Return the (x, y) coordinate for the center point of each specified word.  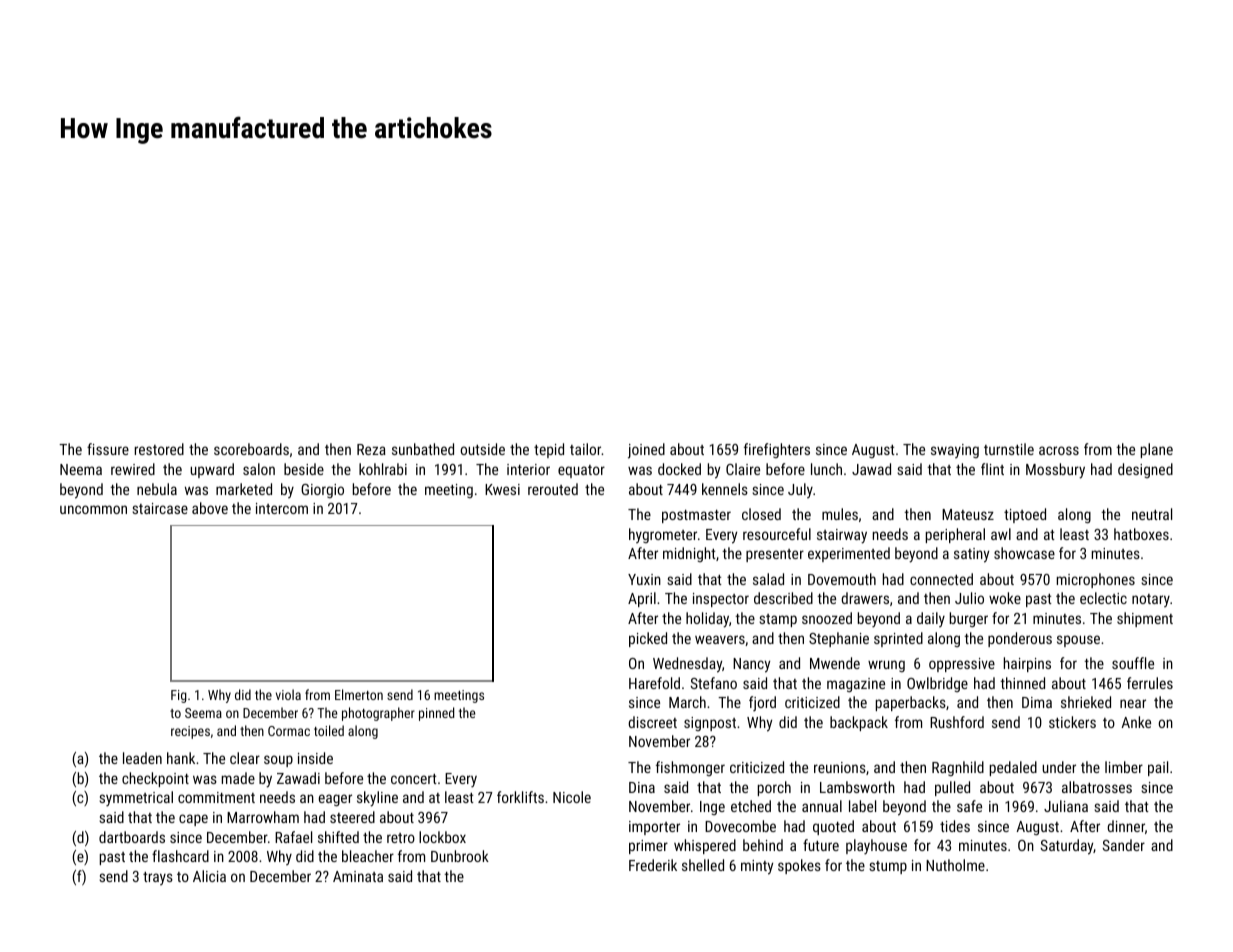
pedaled (1013, 768)
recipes (190, 732)
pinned (436, 714)
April (642, 599)
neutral (1152, 514)
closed (761, 514)
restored (159, 449)
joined (646, 451)
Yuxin (644, 579)
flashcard (180, 856)
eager (335, 800)
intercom (282, 508)
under (1059, 767)
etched (751, 806)
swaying (955, 451)
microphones (1096, 580)
